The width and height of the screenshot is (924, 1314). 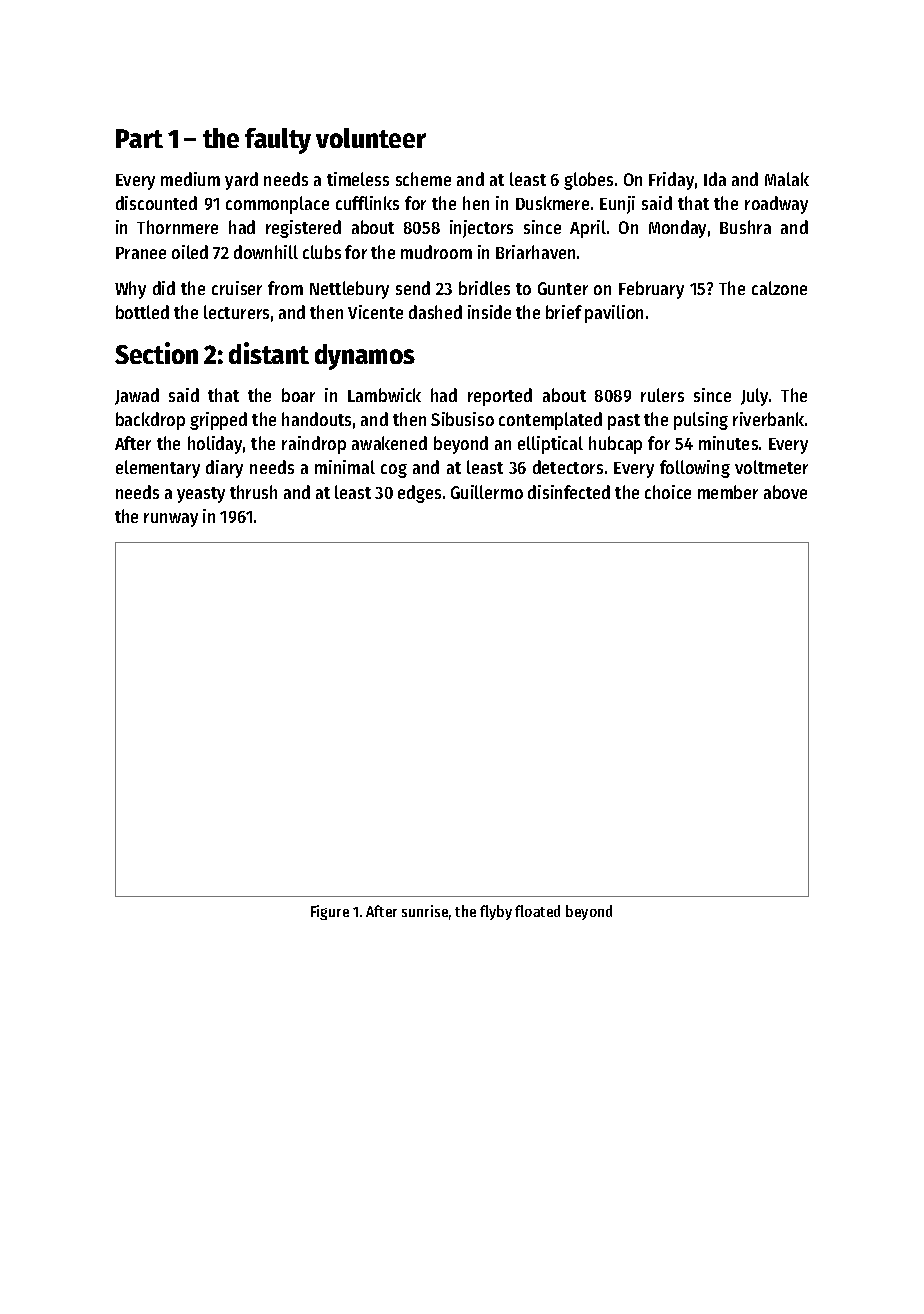 What do you see at coordinates (139, 138) in the screenshot?
I see `Part` at bounding box center [139, 138].
